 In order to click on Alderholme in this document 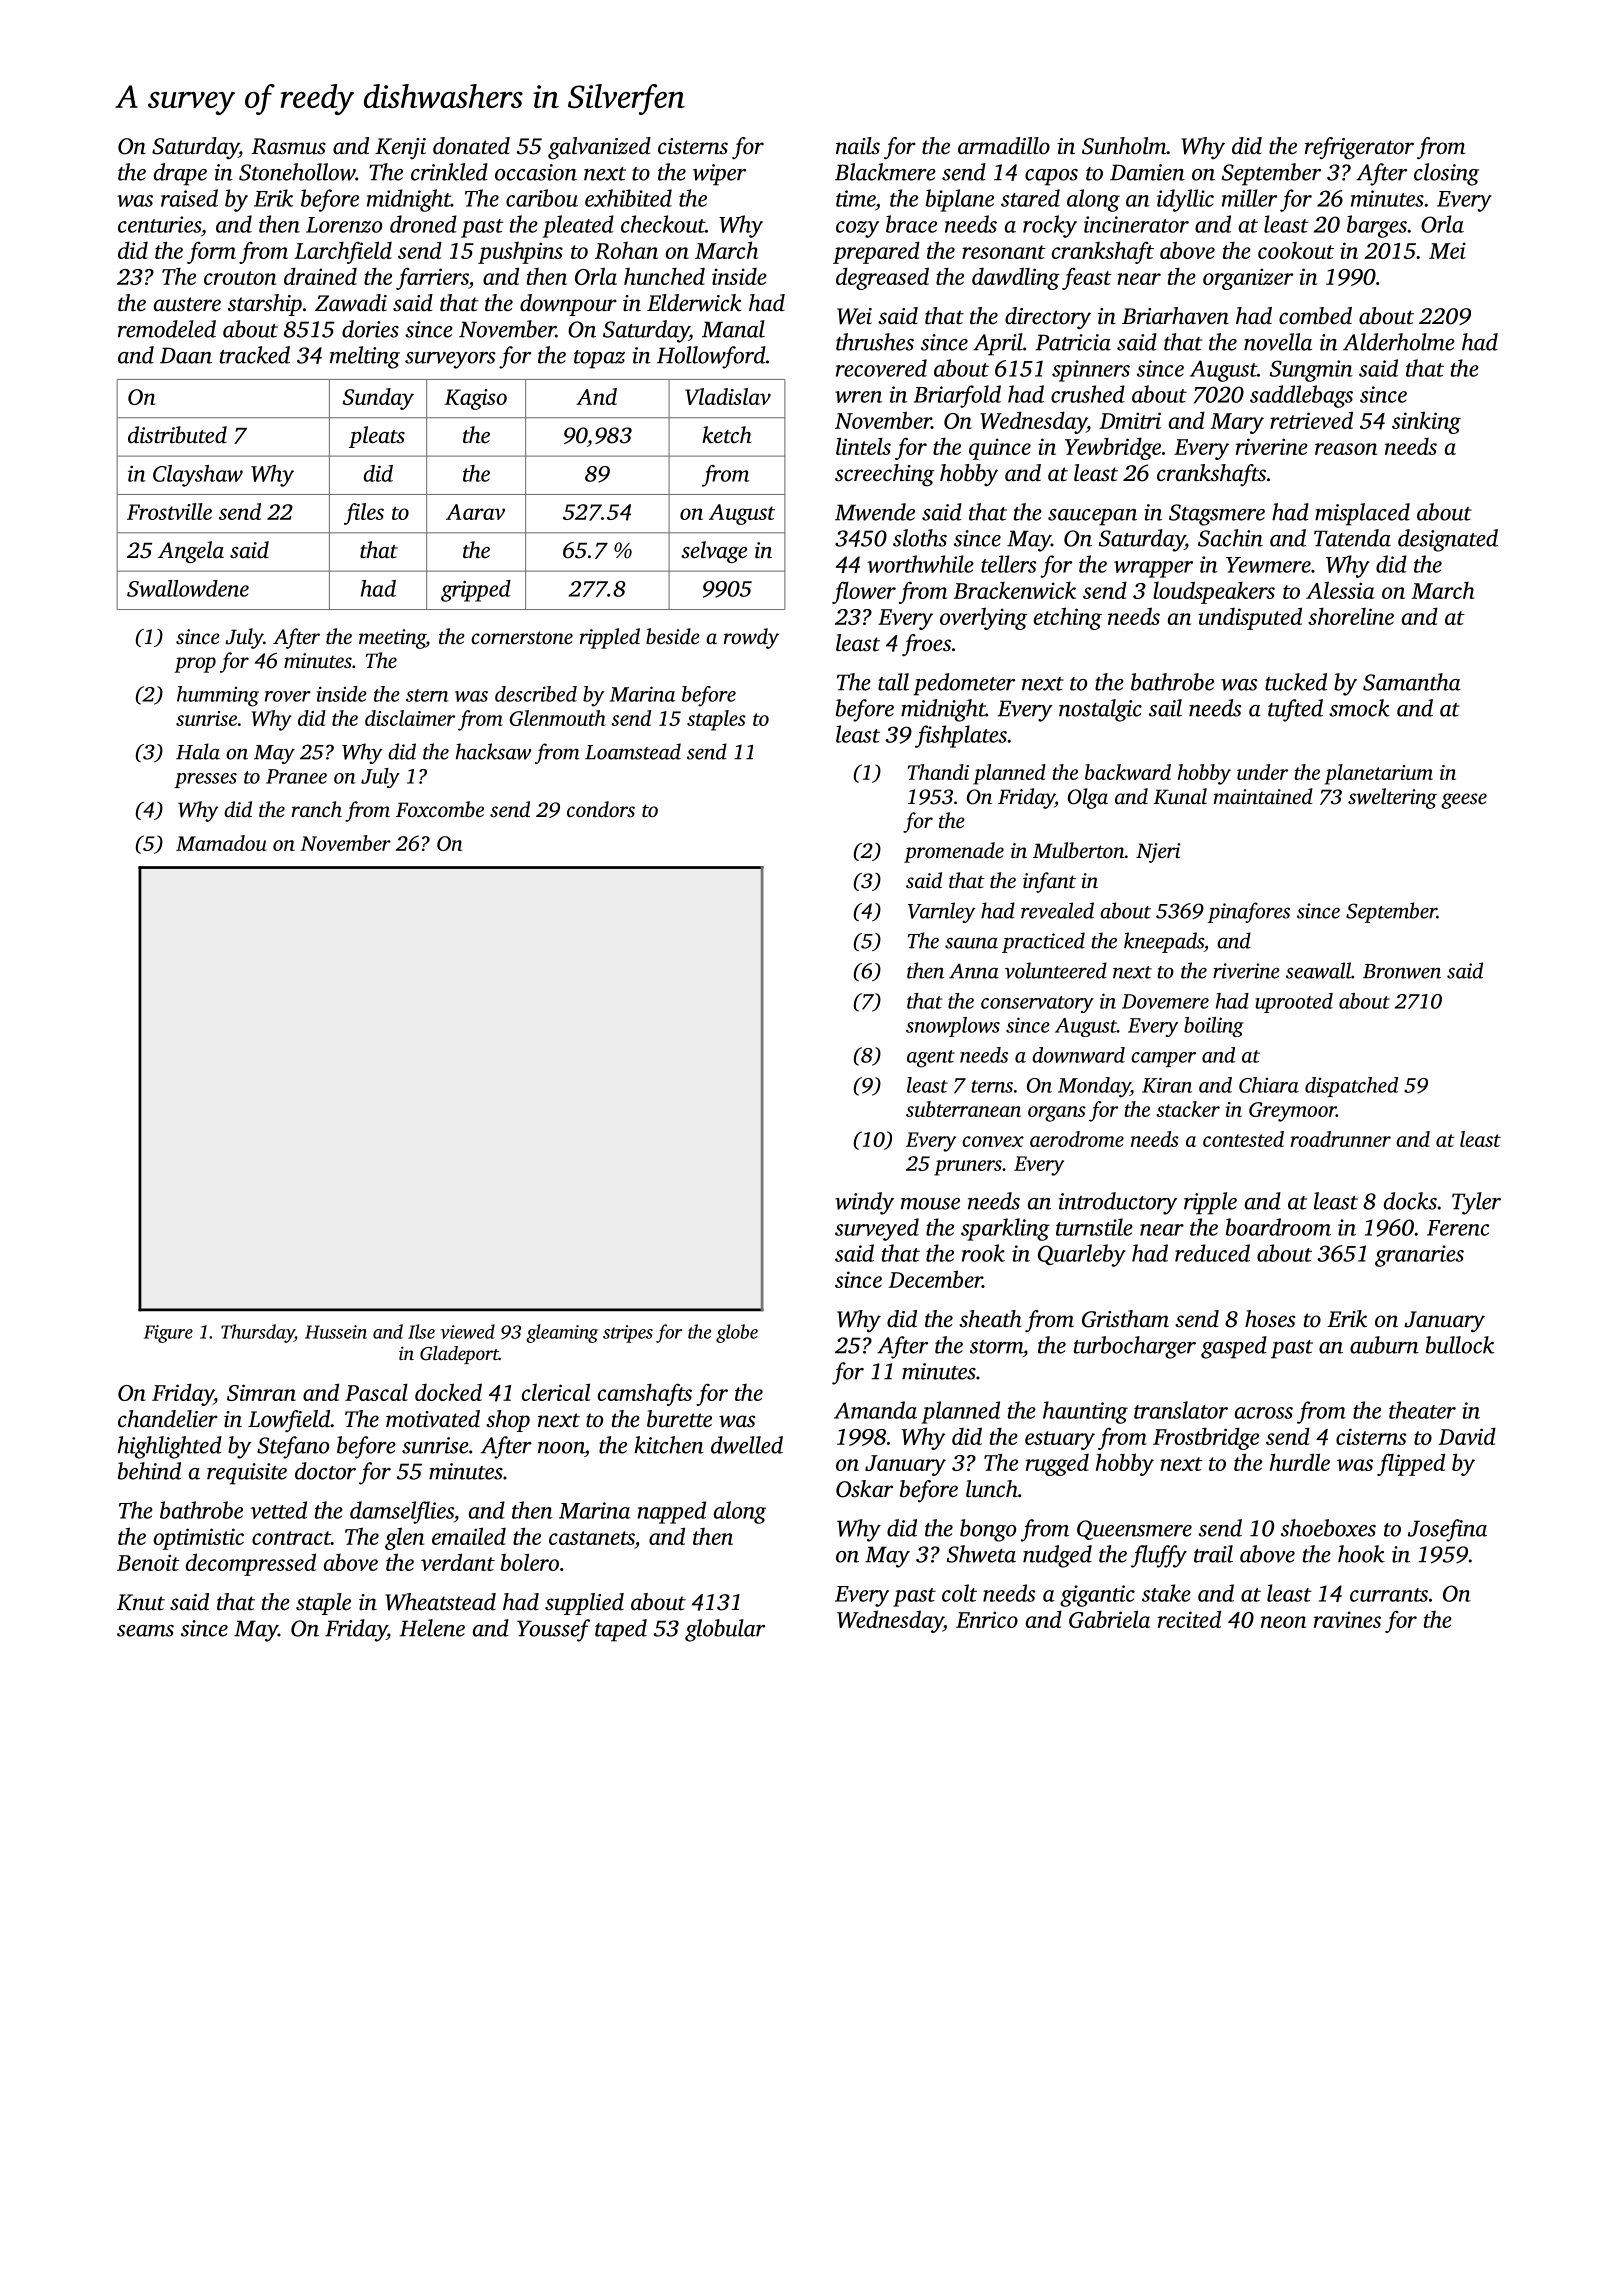, I will do `click(1399, 342)`.
